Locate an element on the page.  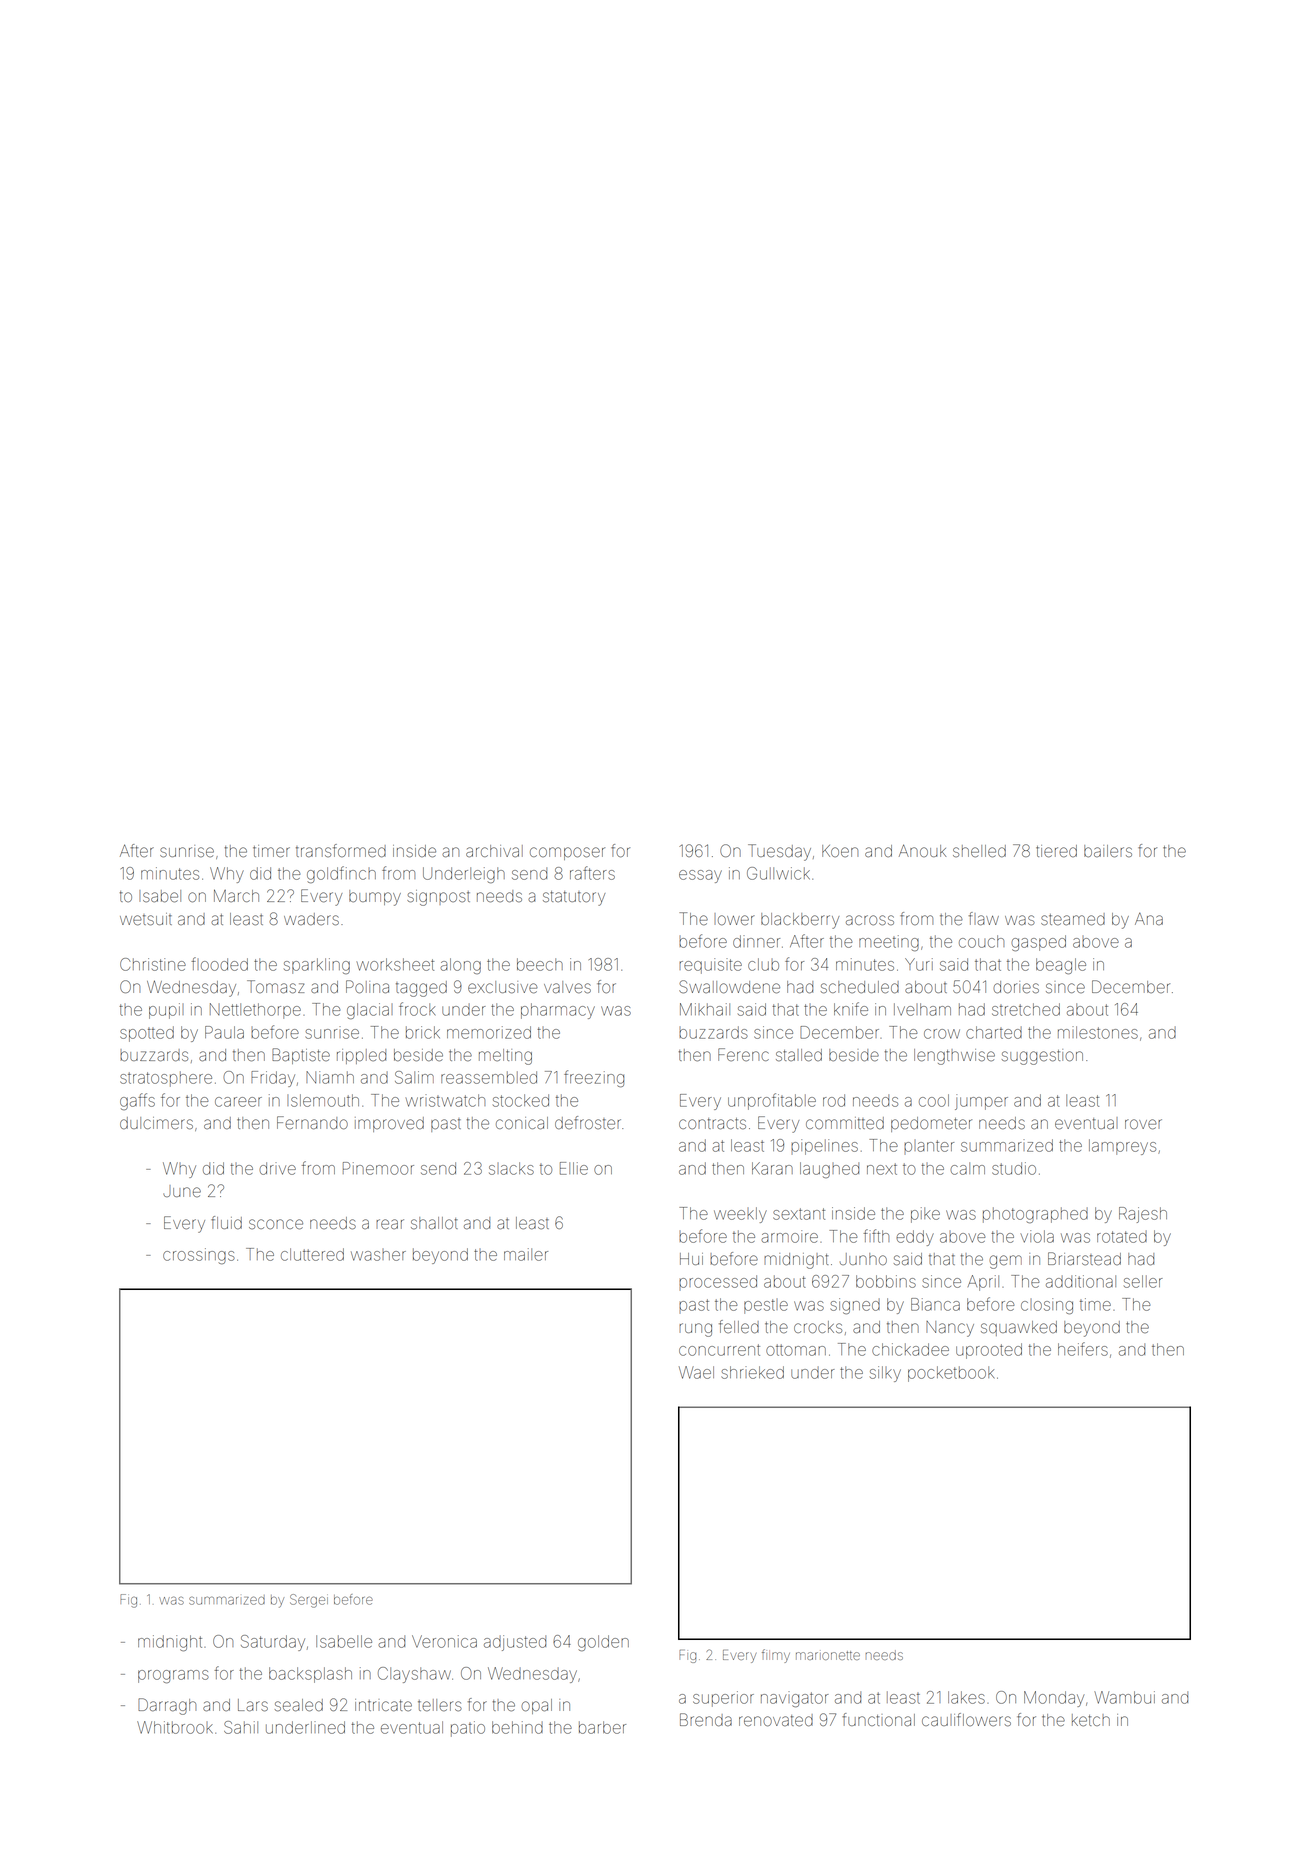
March is located at coordinates (236, 895).
